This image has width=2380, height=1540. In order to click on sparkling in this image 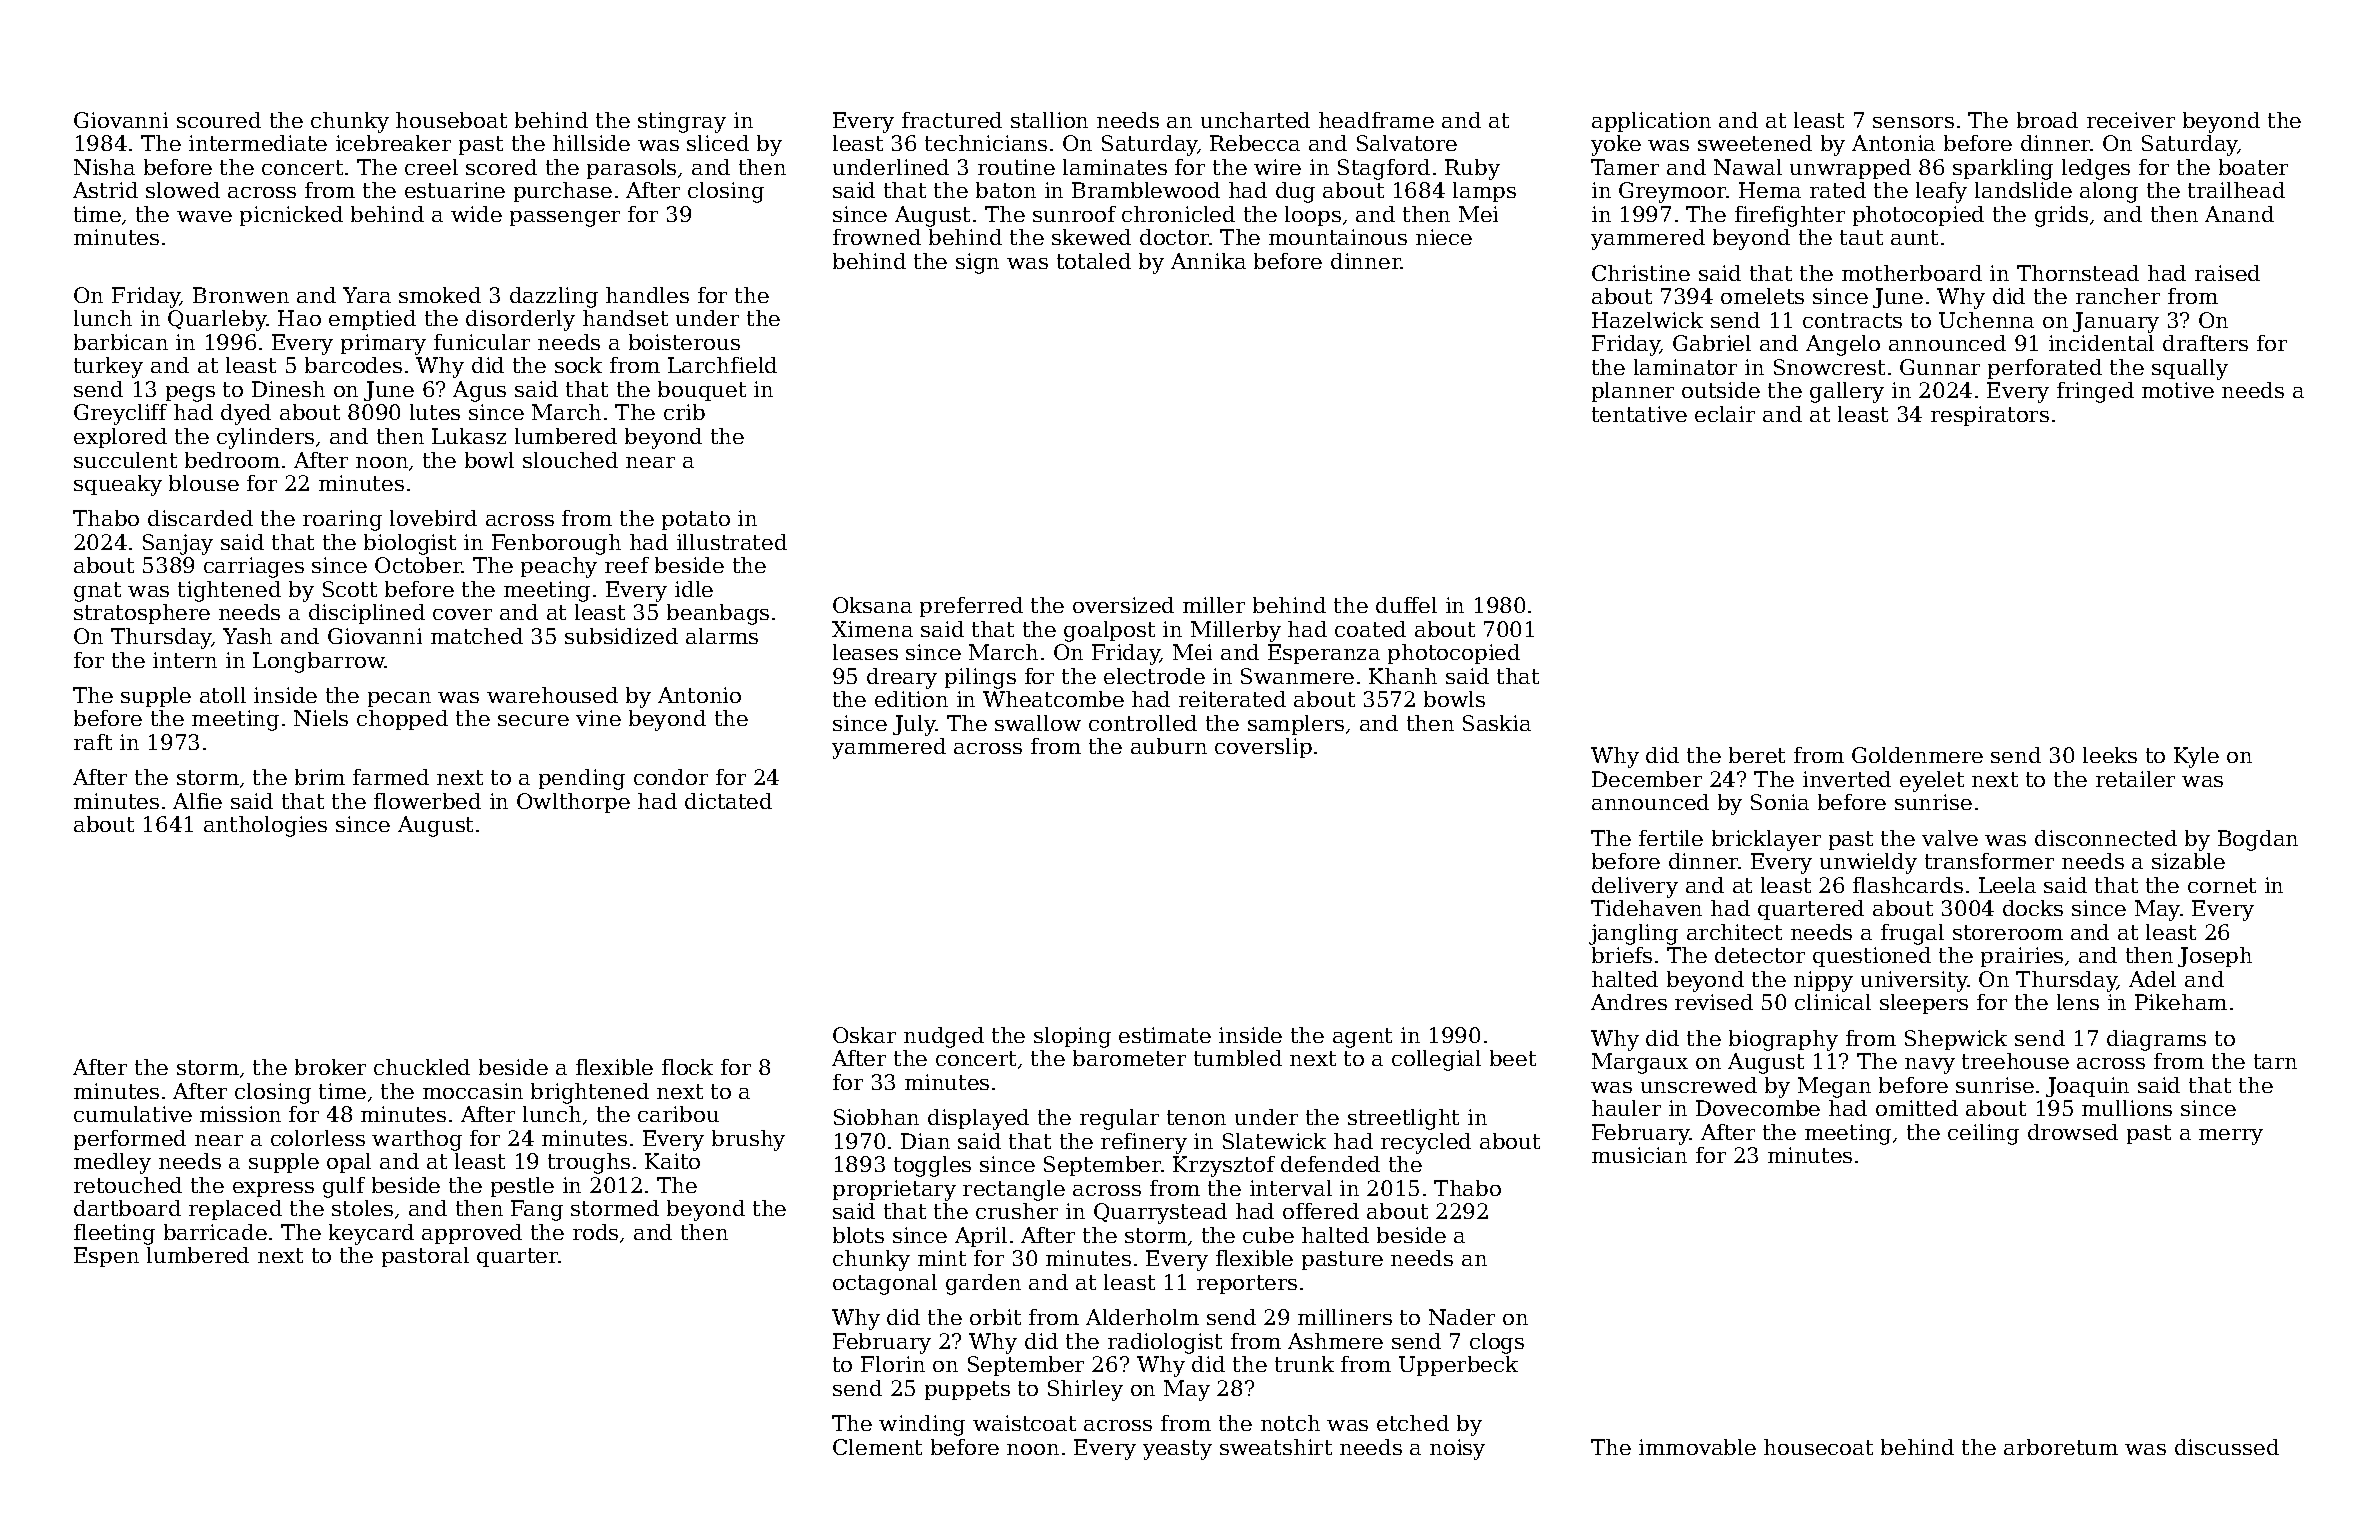, I will do `click(2003, 169)`.
